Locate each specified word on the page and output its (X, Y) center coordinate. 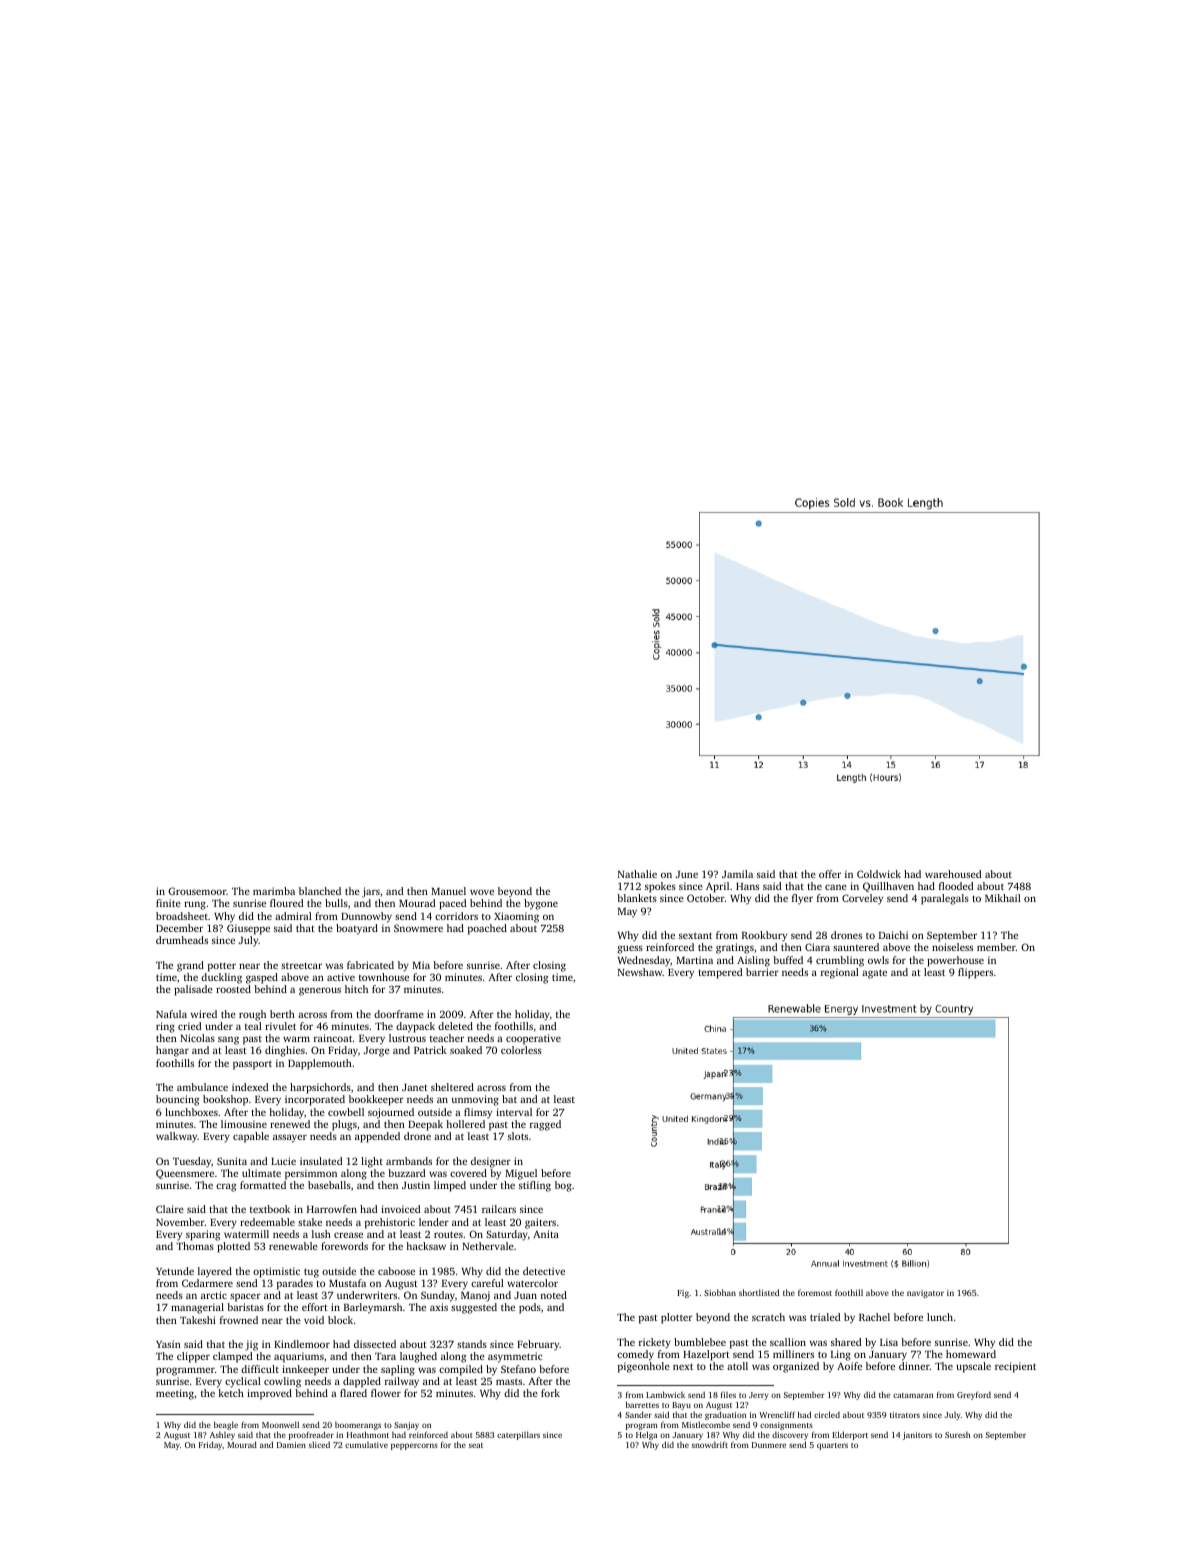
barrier (762, 972)
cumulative (366, 1445)
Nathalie (637, 874)
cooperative (533, 1039)
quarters (832, 1446)
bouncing (177, 1100)
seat (476, 1445)
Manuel (448, 891)
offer (830, 874)
